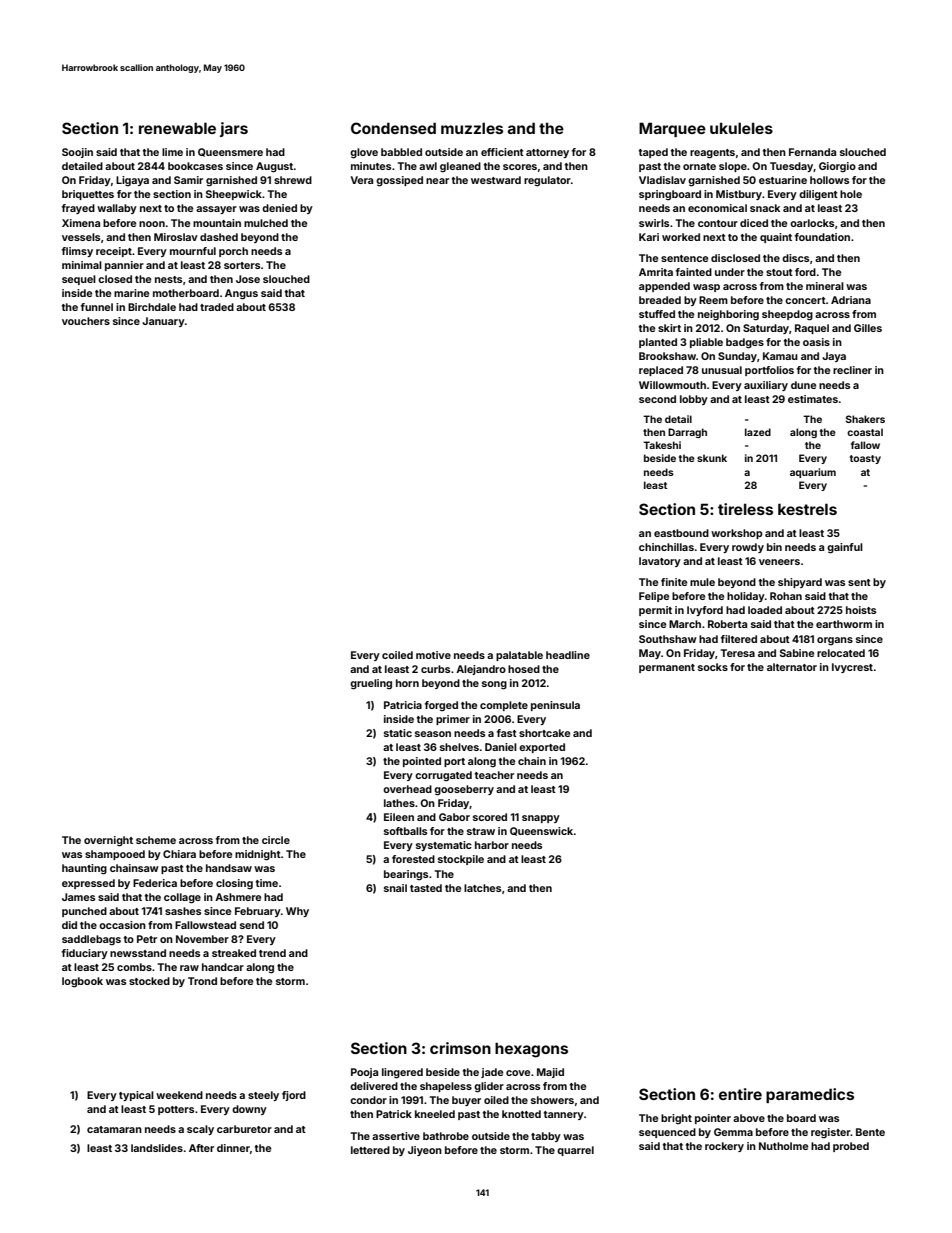  Describe the element at coordinates (157, 1148) in the page. I see `landslides` at that location.
